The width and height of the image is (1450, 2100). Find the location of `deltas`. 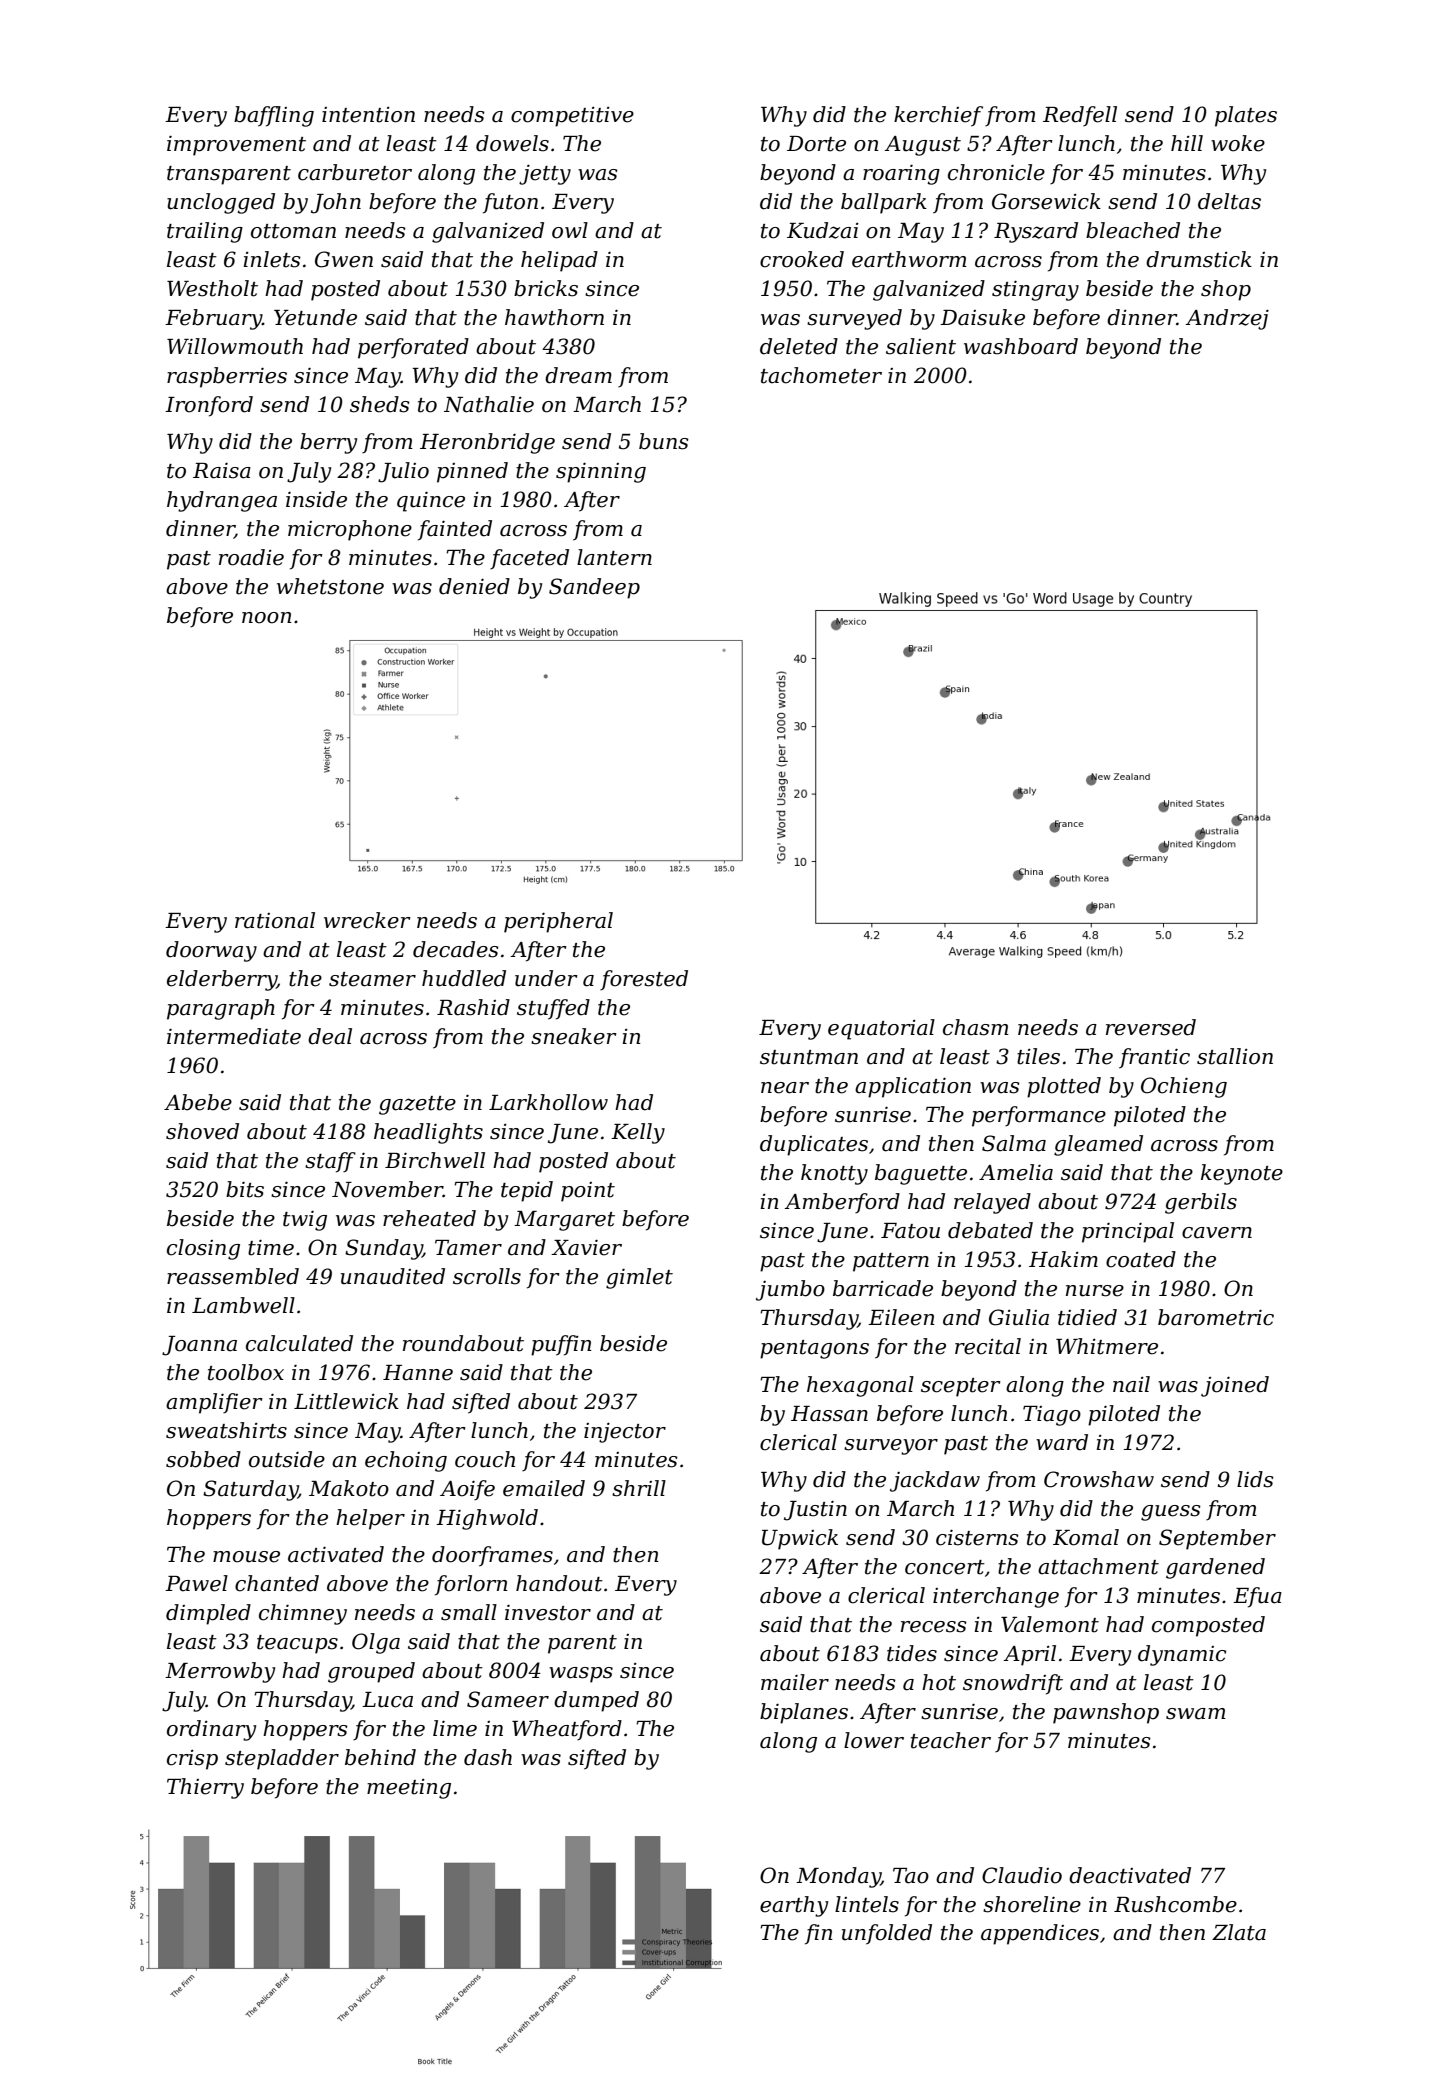

deltas is located at coordinates (1229, 201).
